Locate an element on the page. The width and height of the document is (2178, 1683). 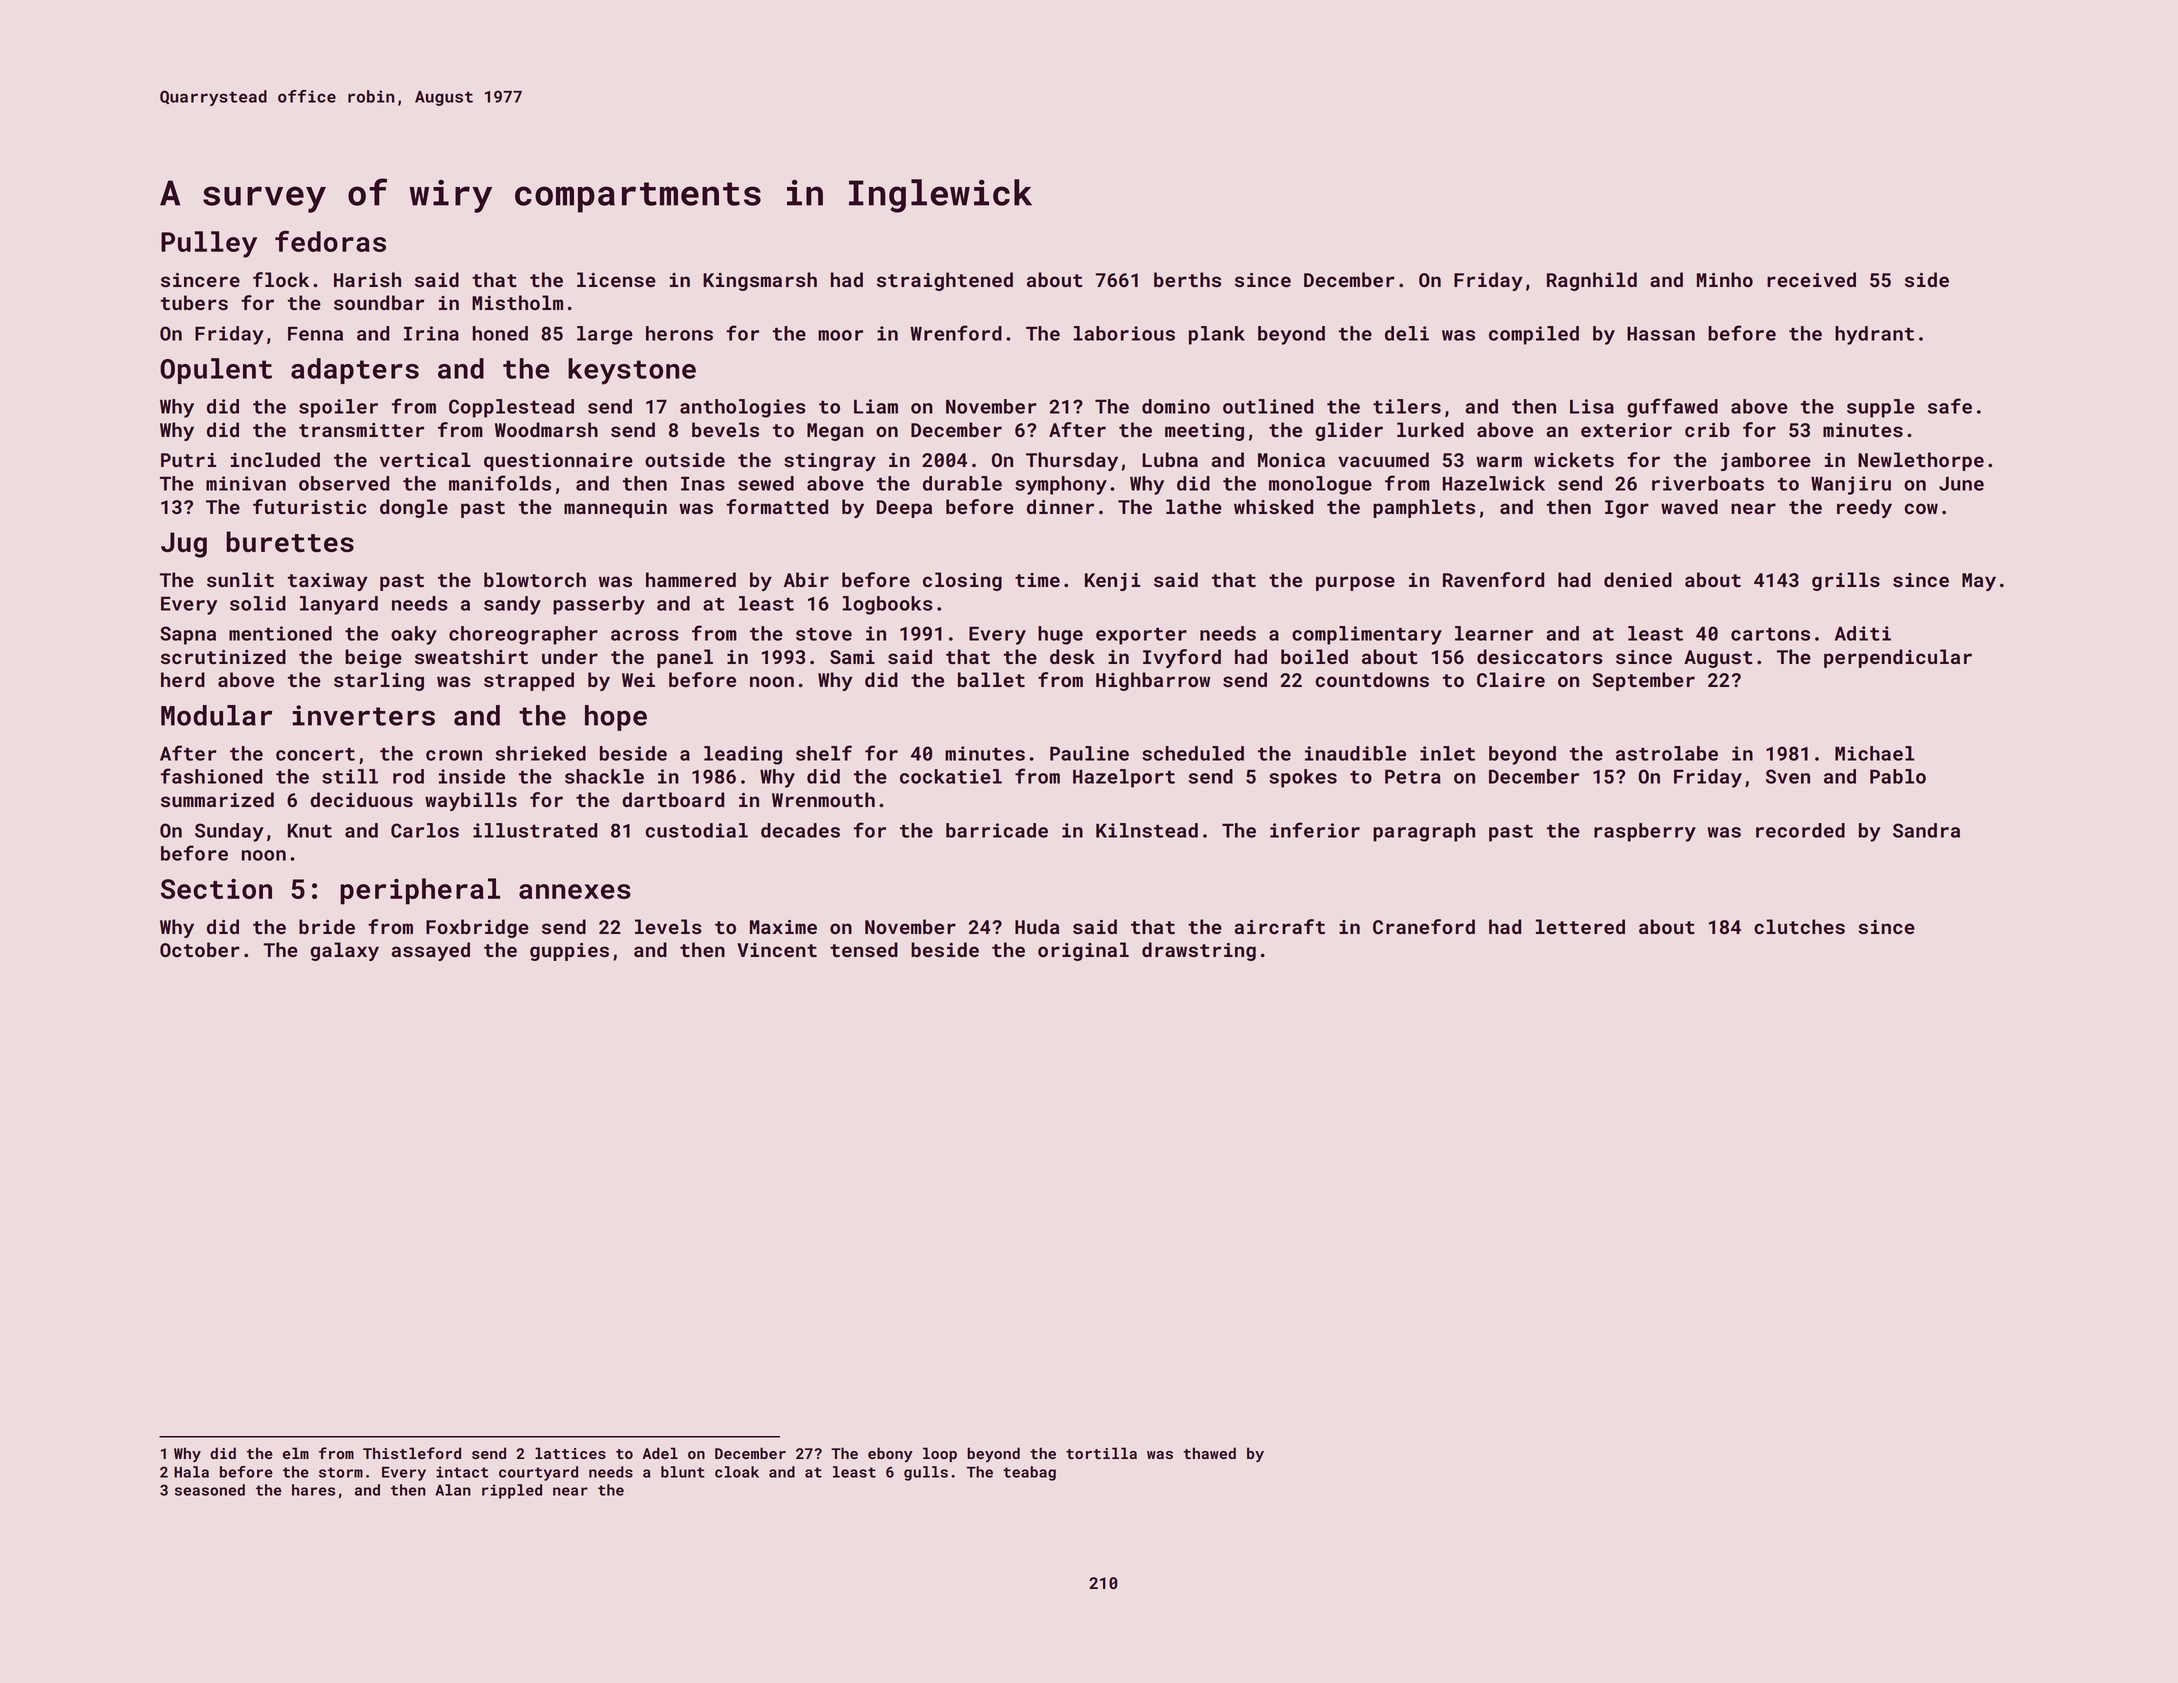
dinner is located at coordinates (1060, 506).
